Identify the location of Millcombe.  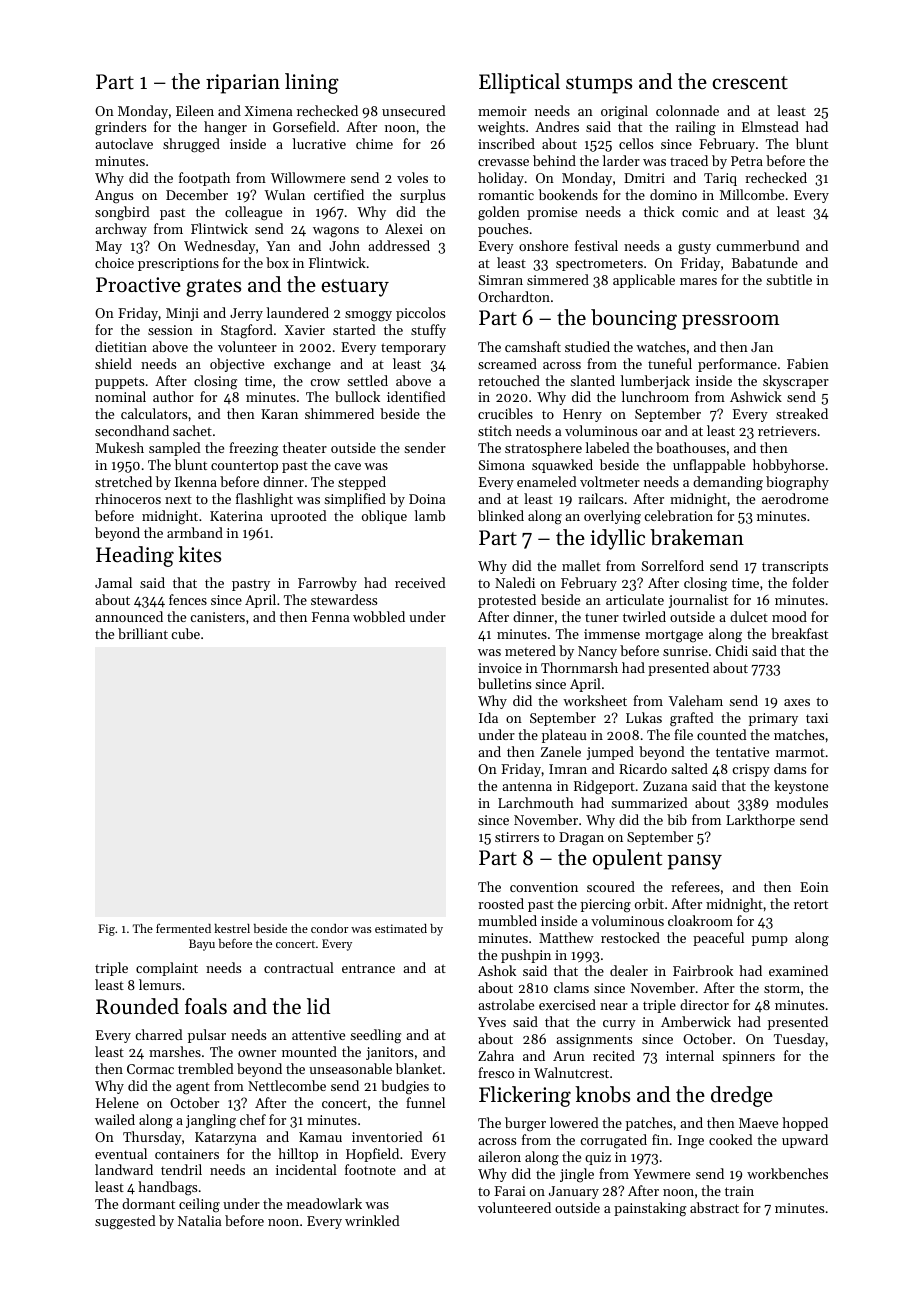
(752, 194).
